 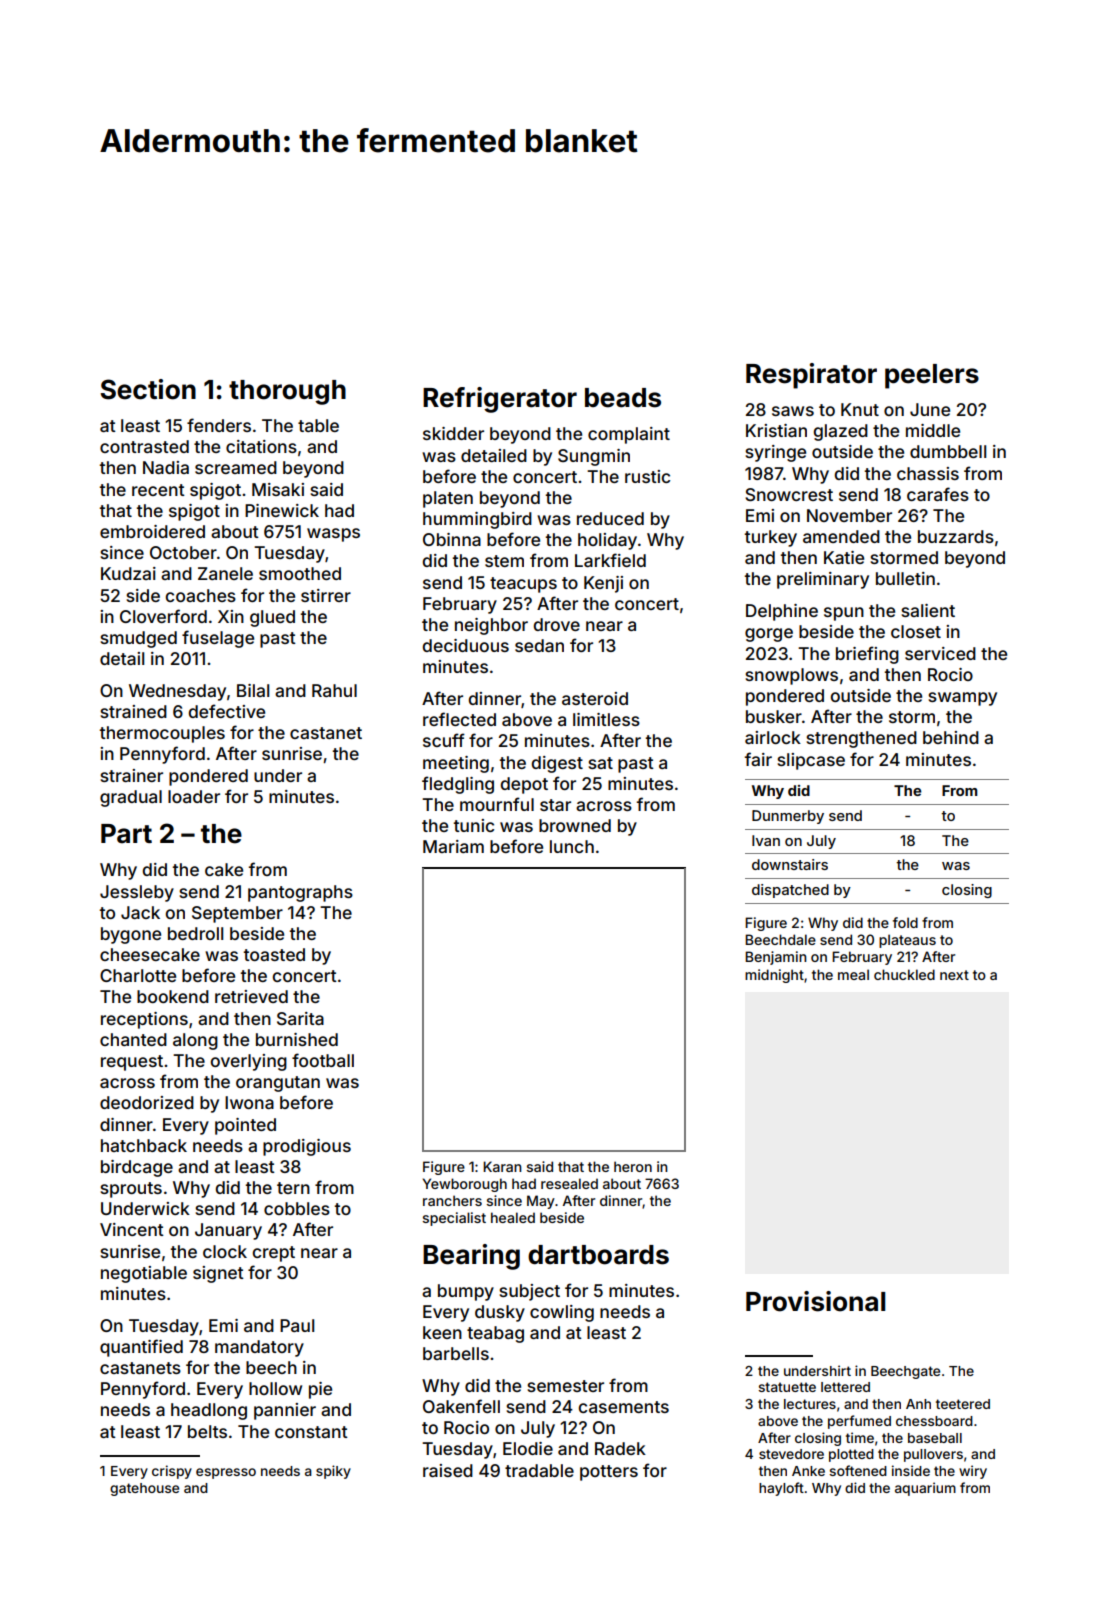 What do you see at coordinates (930, 409) in the screenshot?
I see `June` at bounding box center [930, 409].
